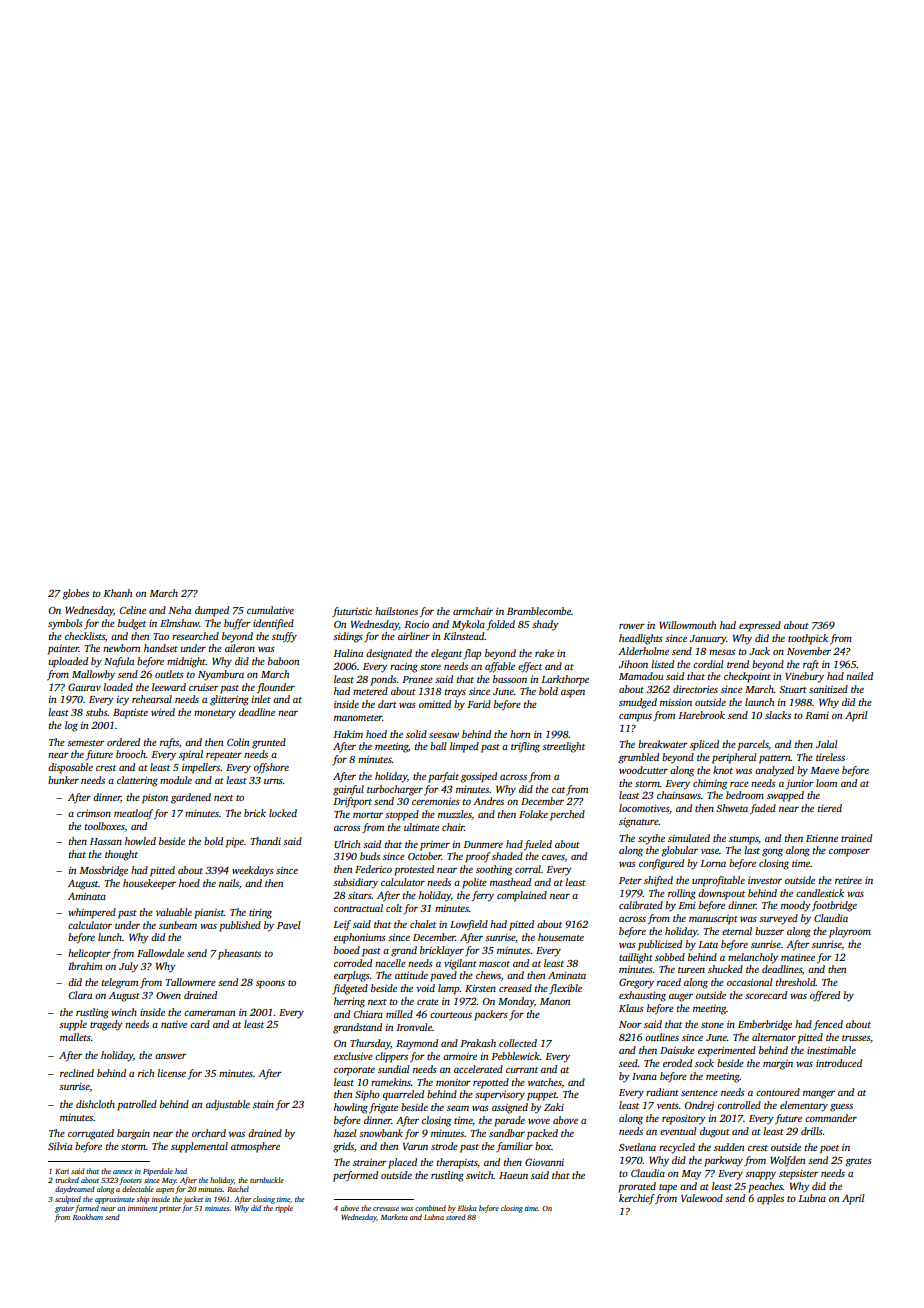 The image size is (924, 1308). Describe the element at coordinates (750, 982) in the image. I see `occasional` at that location.
